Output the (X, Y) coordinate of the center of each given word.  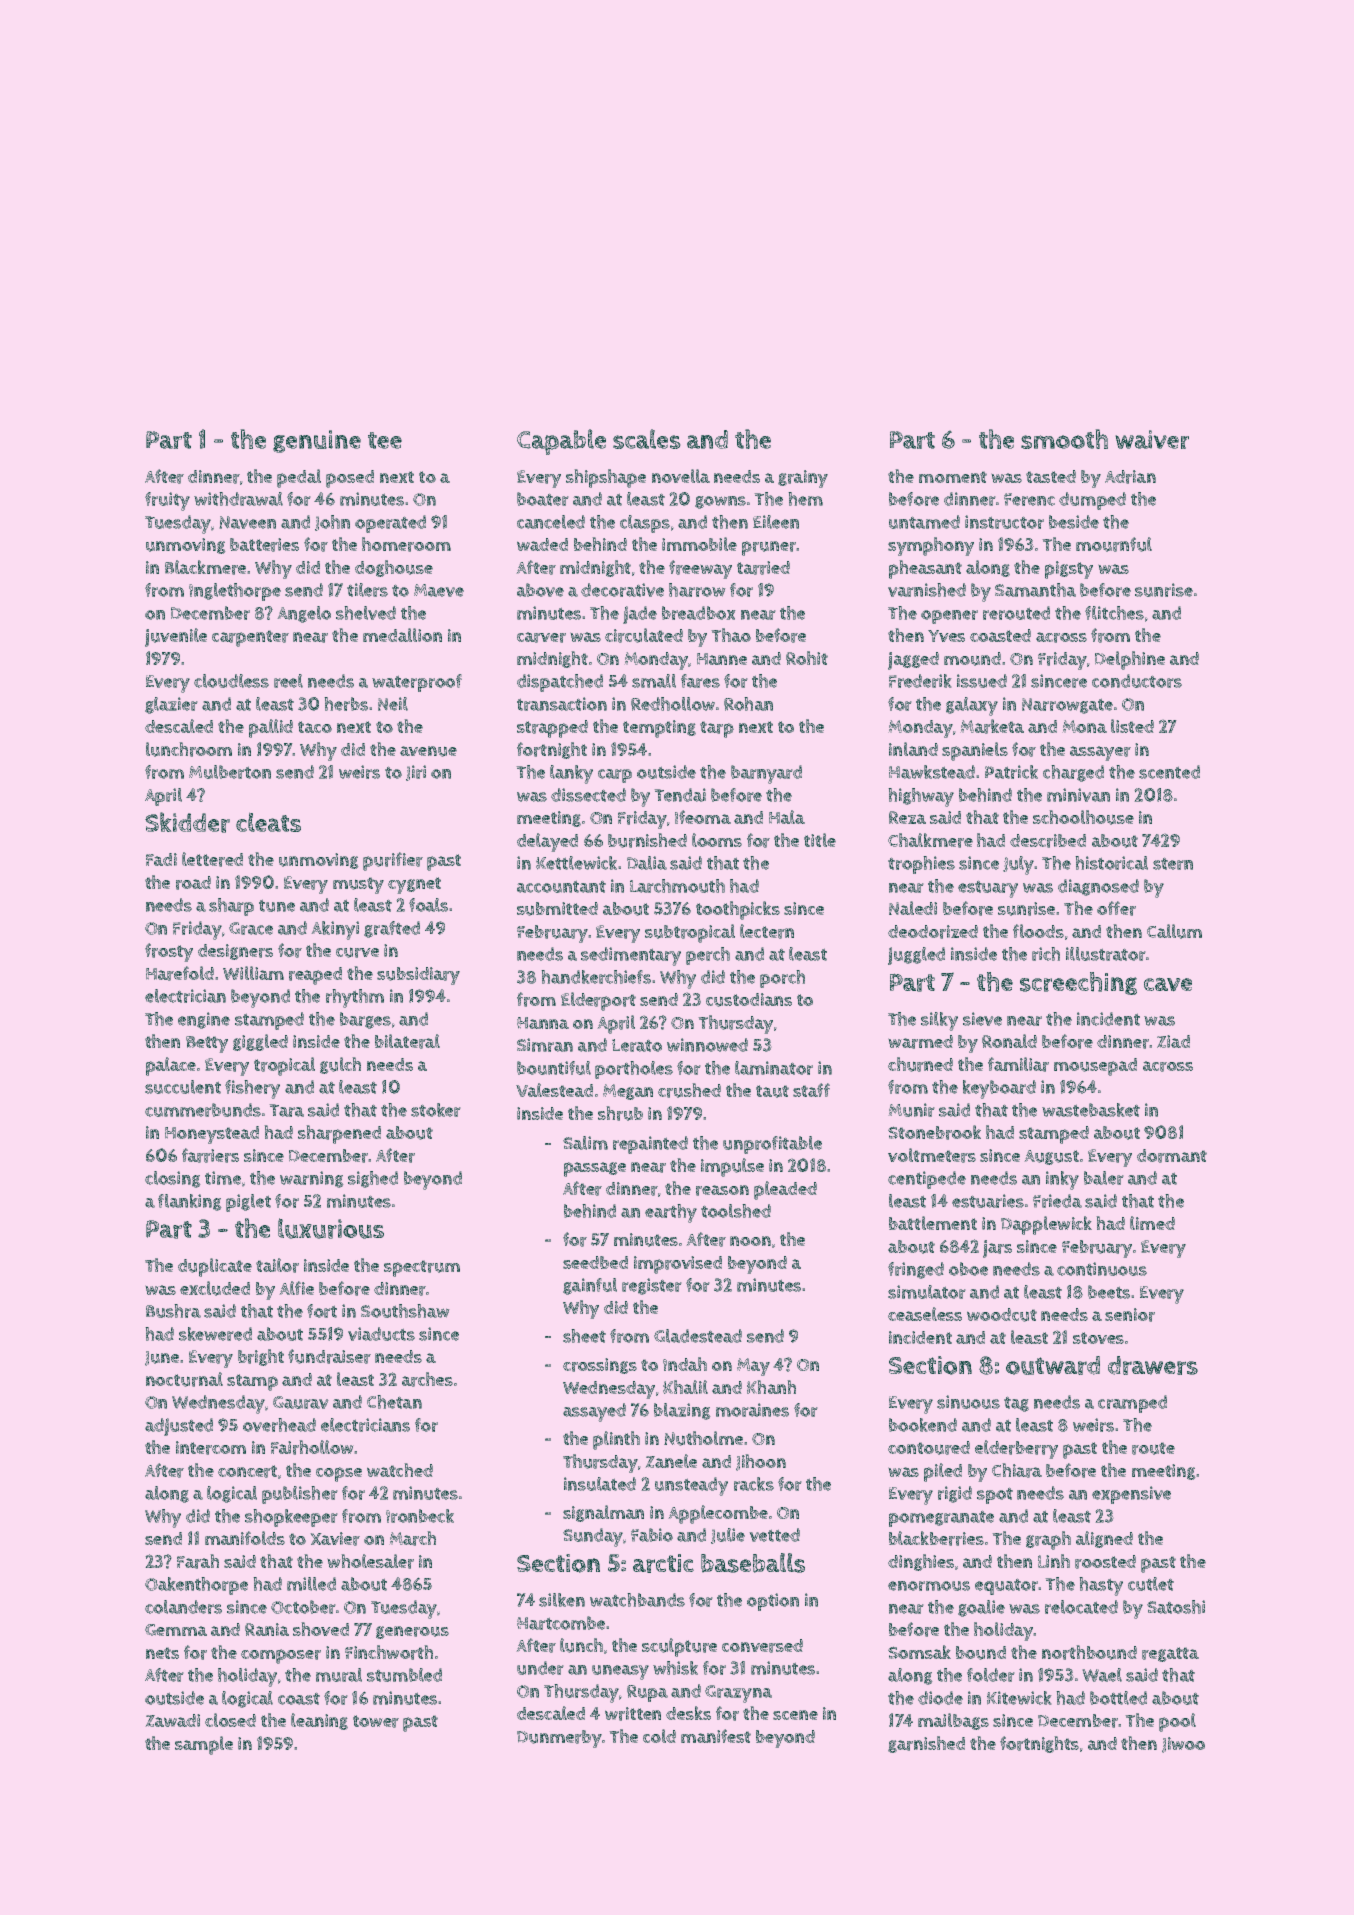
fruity (167, 501)
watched (400, 1470)
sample (204, 1745)
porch (782, 979)
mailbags (953, 1721)
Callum (1174, 931)
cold (659, 1736)
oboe (968, 1269)
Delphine (1130, 660)
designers (235, 952)
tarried (763, 568)
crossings (600, 1366)
